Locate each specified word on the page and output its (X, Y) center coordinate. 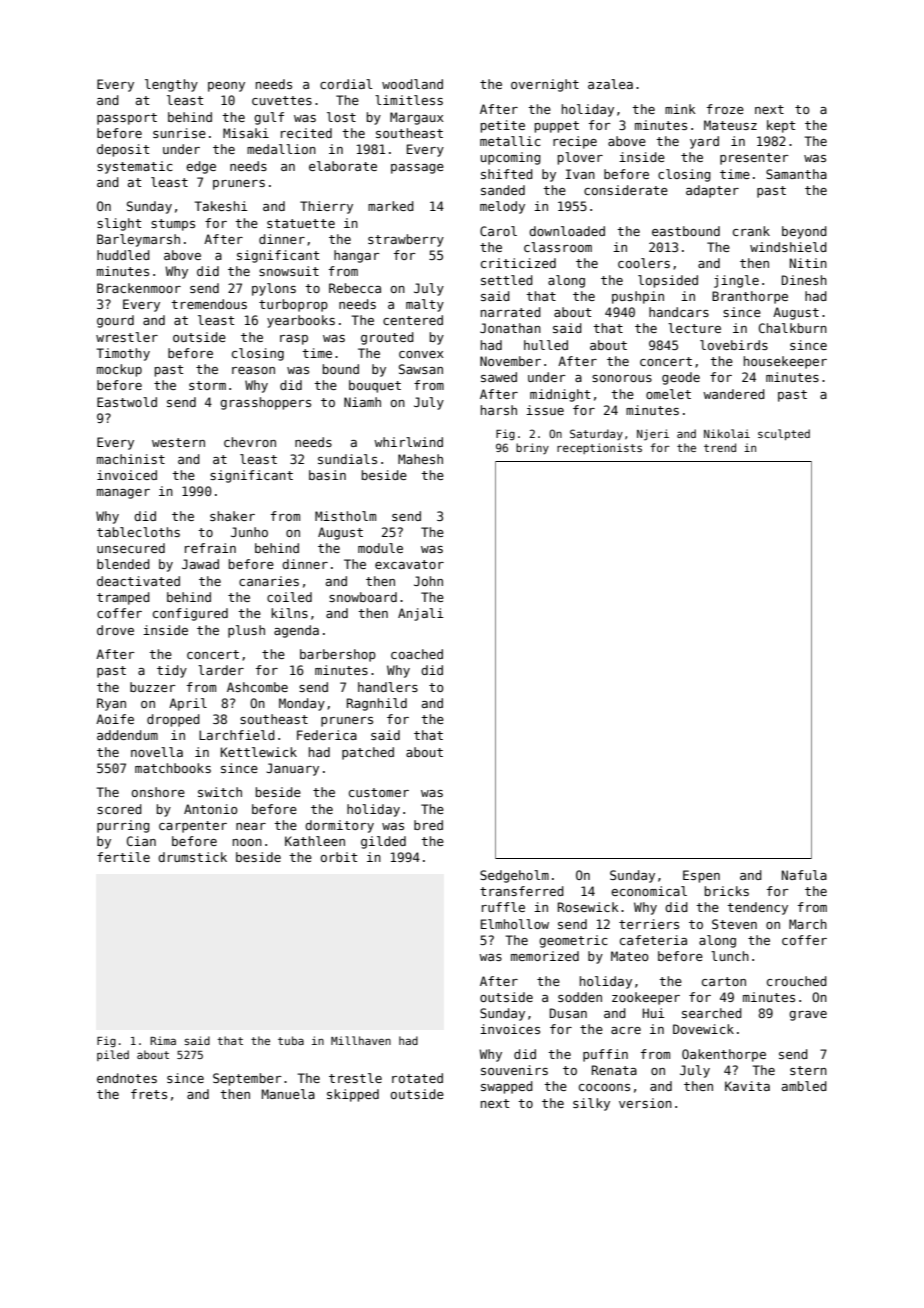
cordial (346, 84)
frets (149, 1094)
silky (591, 1104)
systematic (135, 167)
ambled (804, 1086)
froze (725, 109)
